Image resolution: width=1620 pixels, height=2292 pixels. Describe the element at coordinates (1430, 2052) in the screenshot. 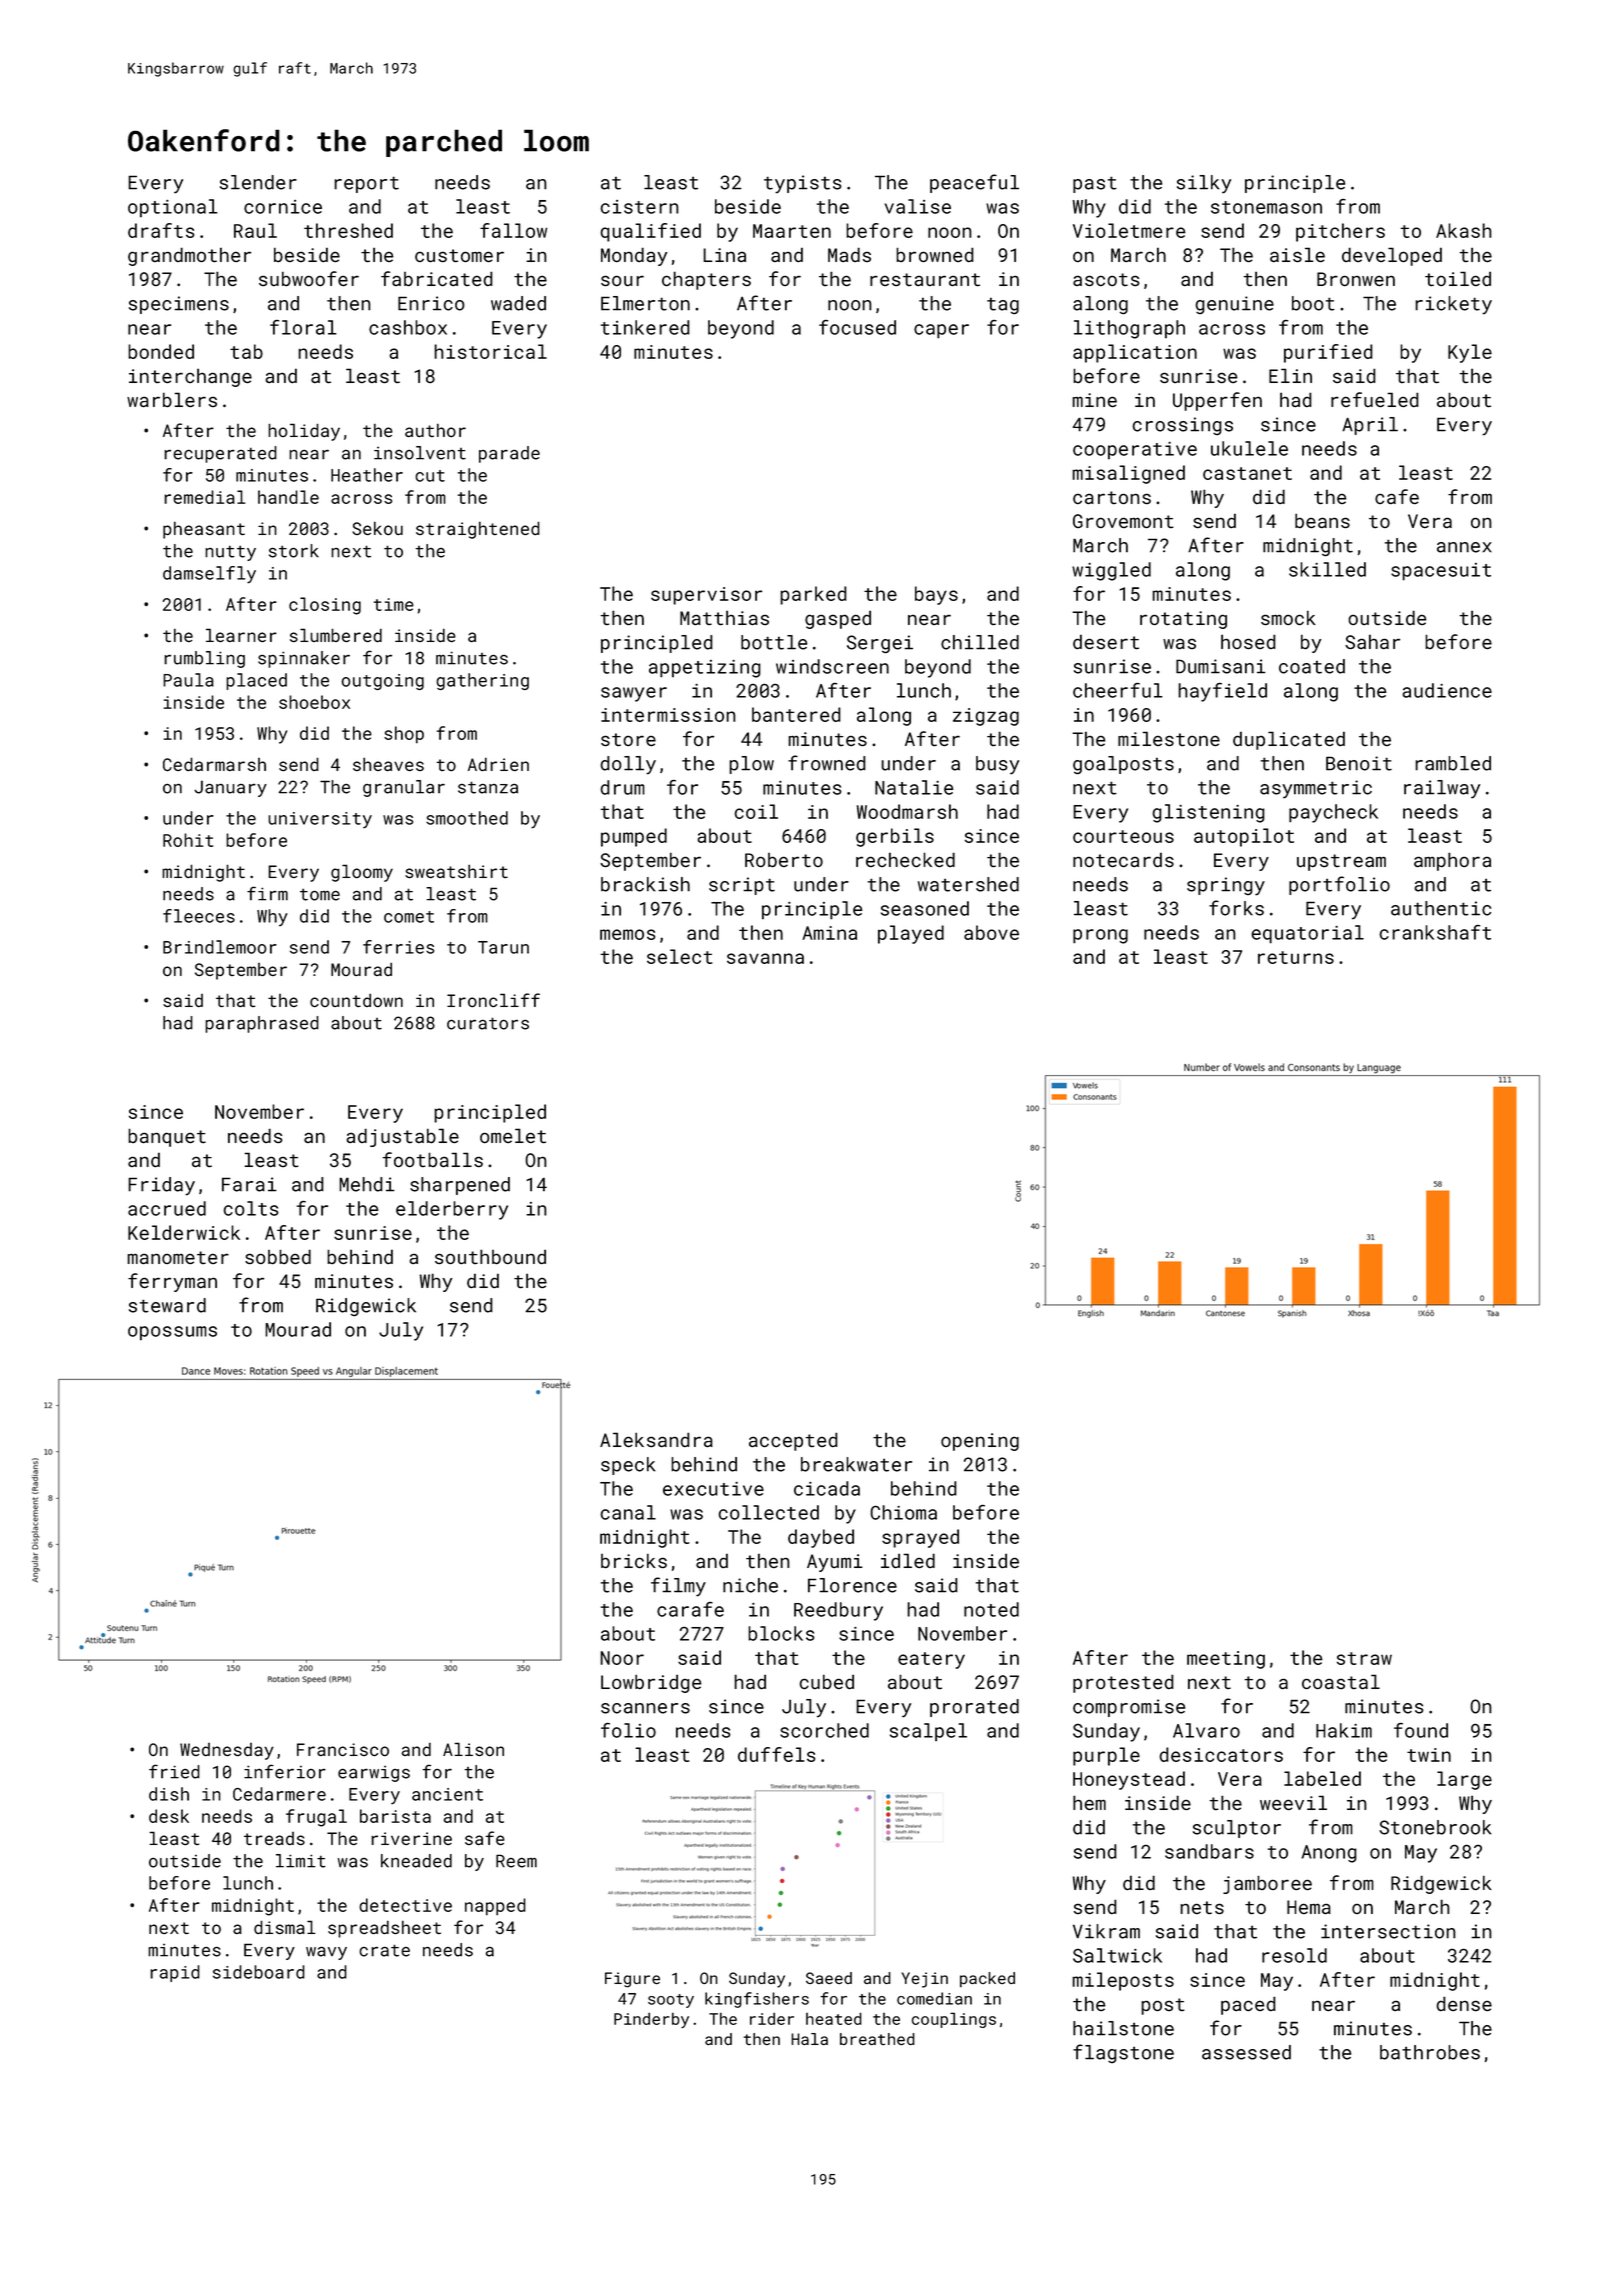

I see `bathrobes` at that location.
